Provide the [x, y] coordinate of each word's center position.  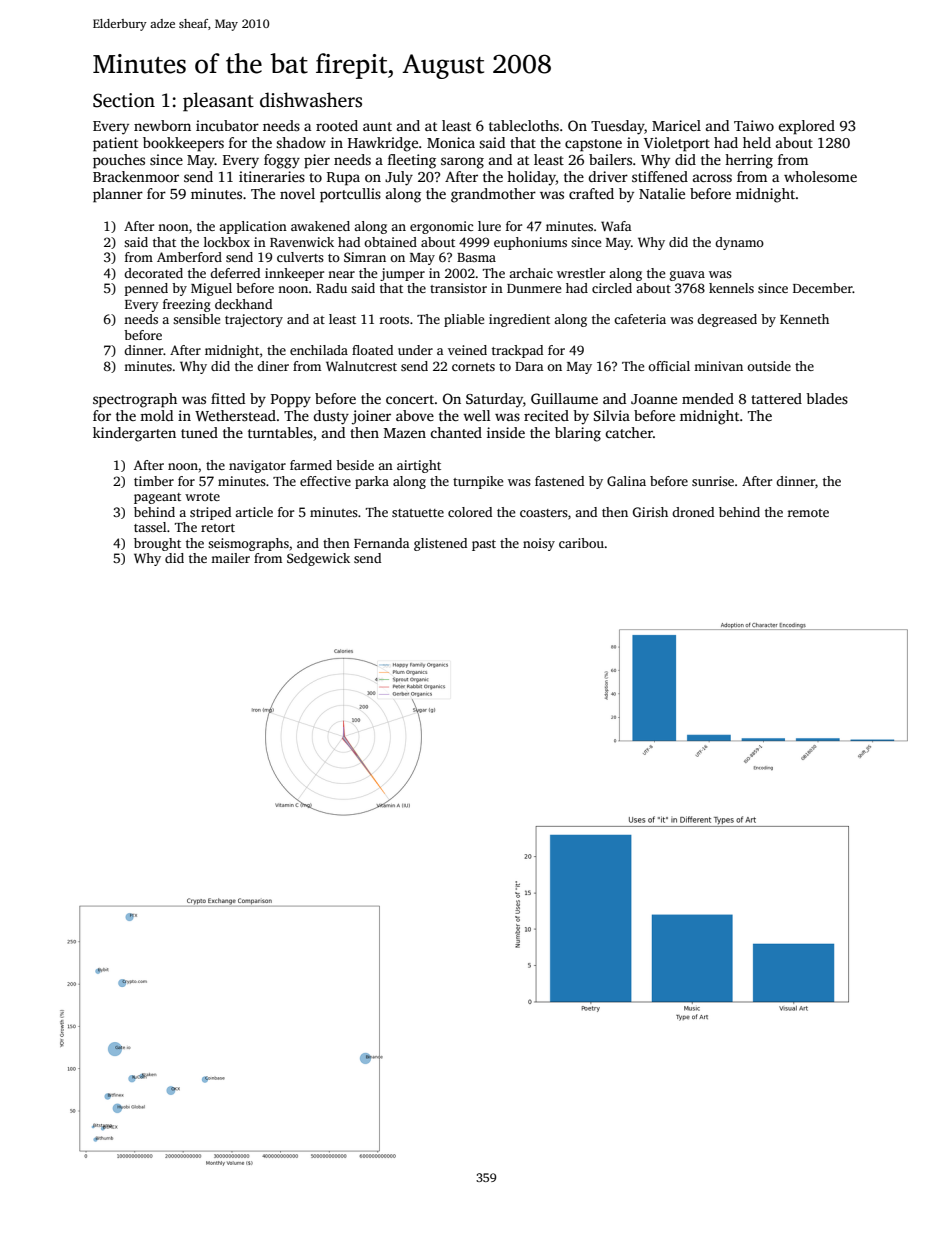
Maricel [676, 125]
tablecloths [524, 125]
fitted [228, 398]
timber [154, 481]
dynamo [739, 243]
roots [394, 320]
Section [124, 100]
